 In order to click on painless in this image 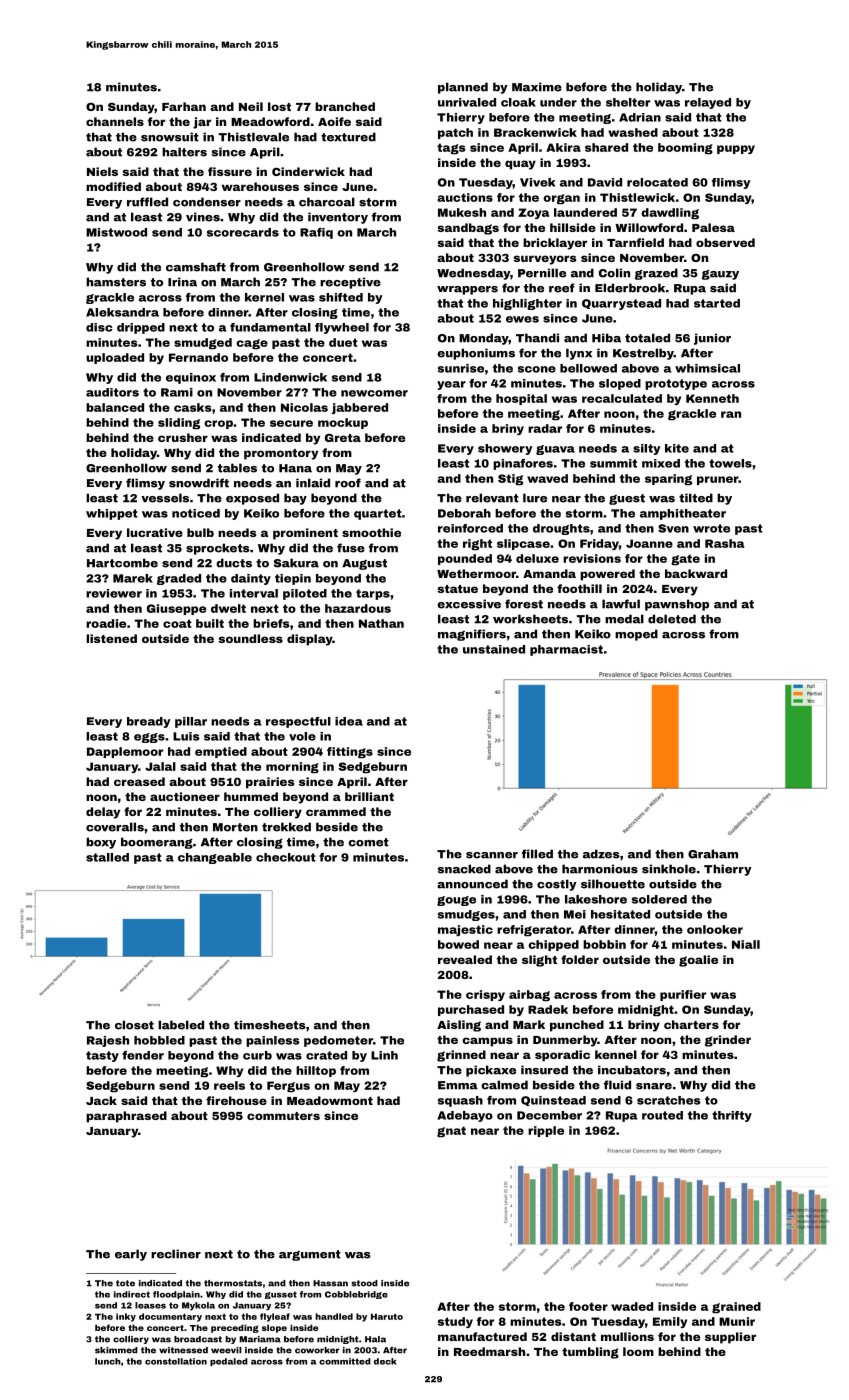, I will do `click(273, 1041)`.
